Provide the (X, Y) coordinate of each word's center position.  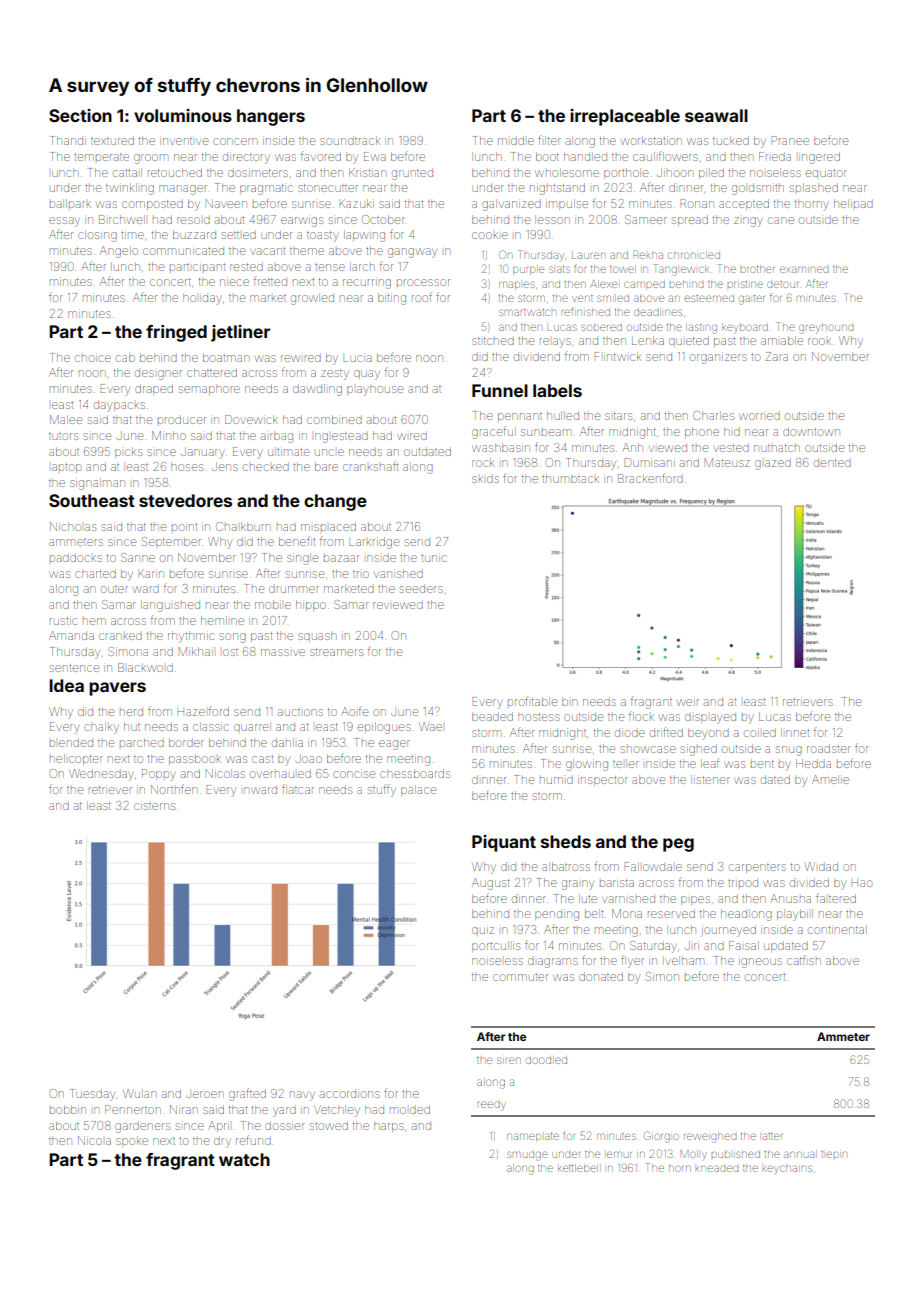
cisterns (154, 806)
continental (837, 929)
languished (170, 606)
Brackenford (650, 478)
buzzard (194, 234)
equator (826, 173)
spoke (132, 1141)
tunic (433, 558)
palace (418, 790)
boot (547, 156)
